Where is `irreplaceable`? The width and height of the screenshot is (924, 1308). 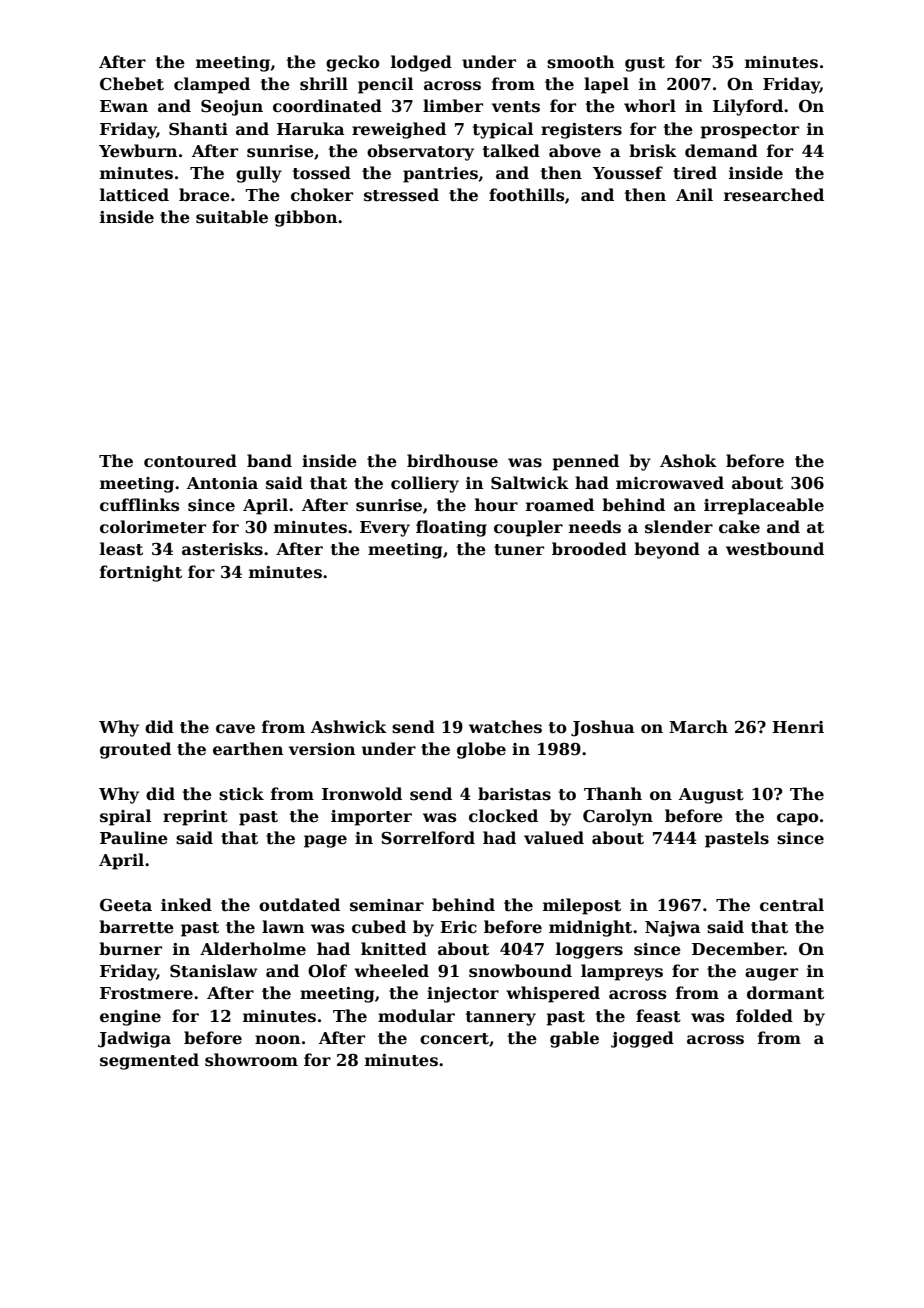 irreplaceable is located at coordinates (764, 506).
